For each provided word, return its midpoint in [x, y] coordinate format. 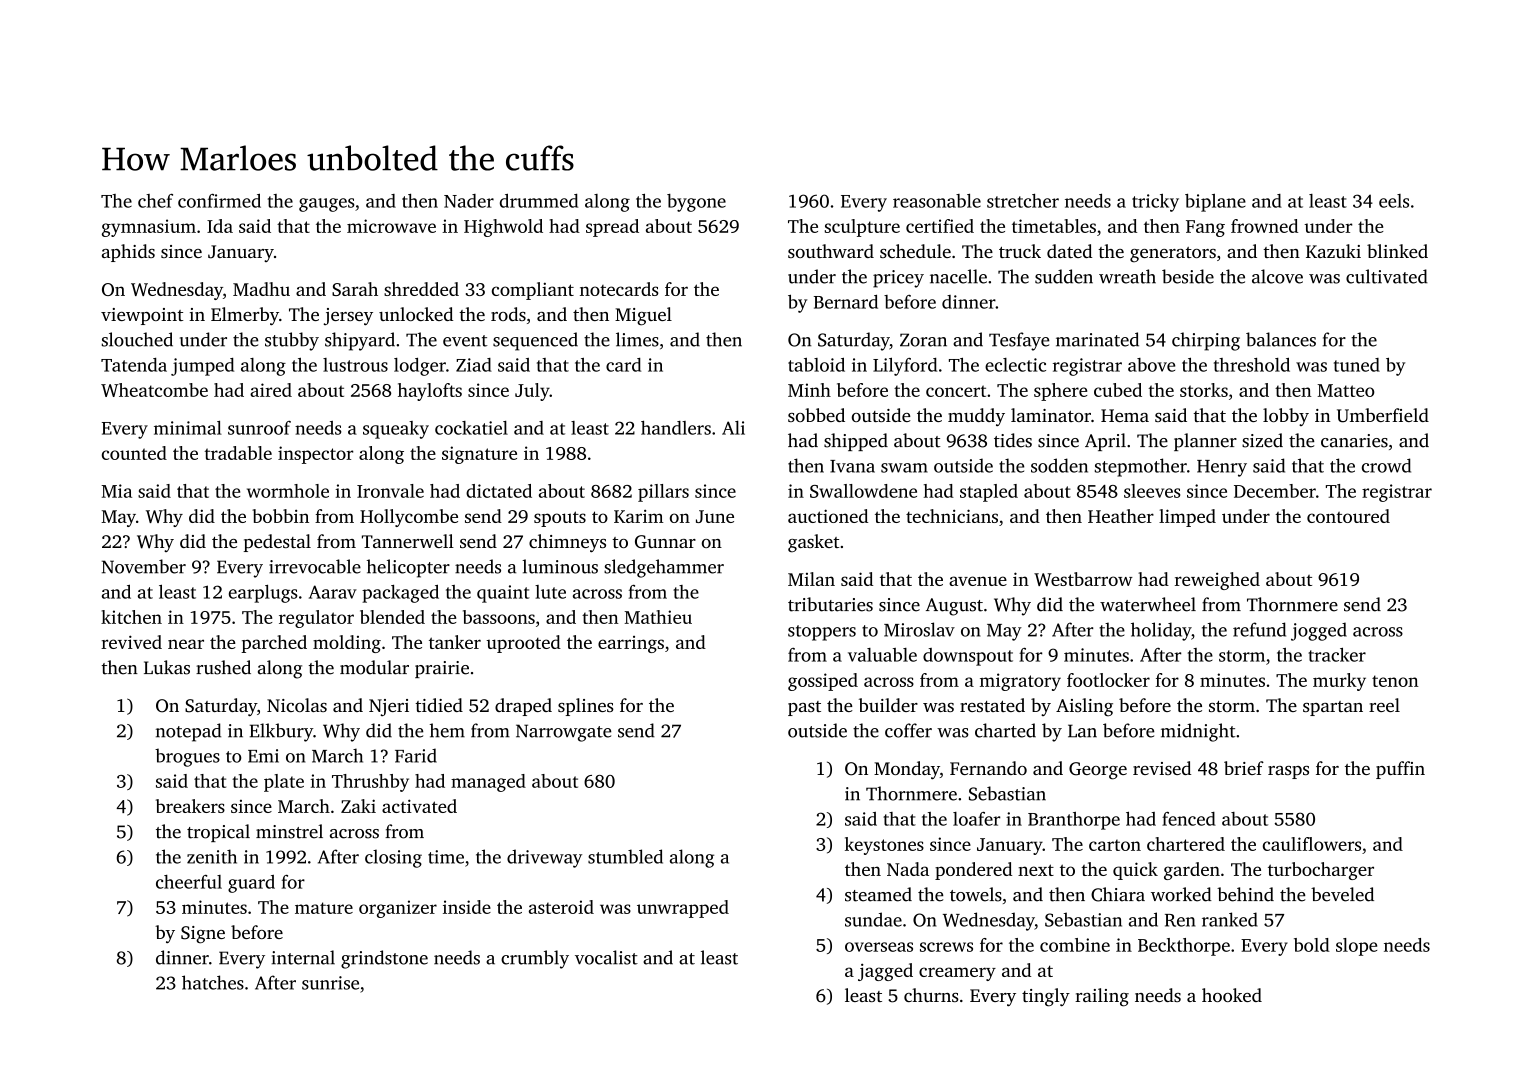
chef [155, 201]
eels [1394, 201]
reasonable [937, 201]
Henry [1222, 468]
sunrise [330, 983]
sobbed [816, 415]
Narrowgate [563, 733]
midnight [1198, 732]
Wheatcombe [154, 390]
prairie [442, 669]
